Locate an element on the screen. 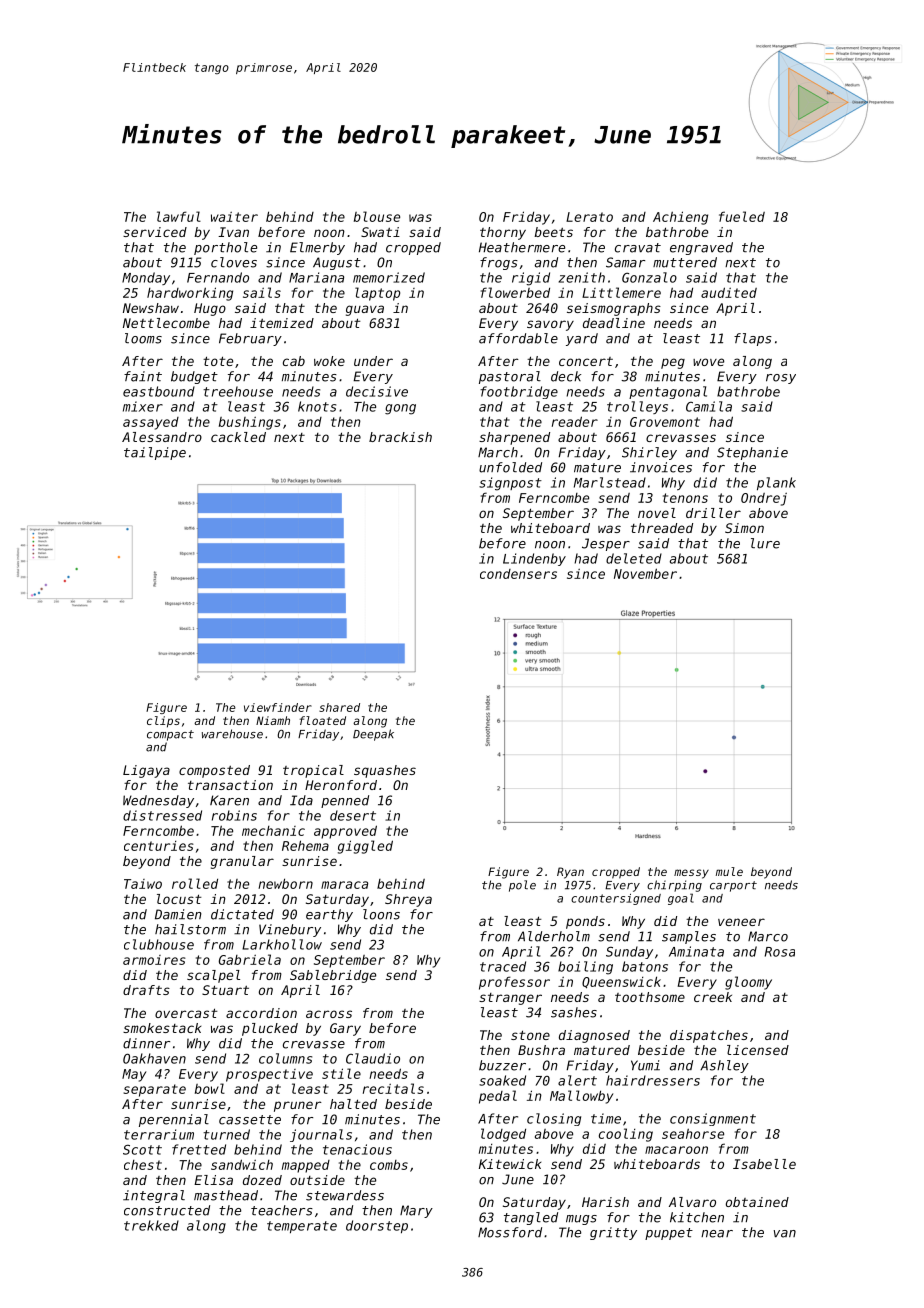 This screenshot has width=924, height=1308. recitals is located at coordinates (393, 1088).
